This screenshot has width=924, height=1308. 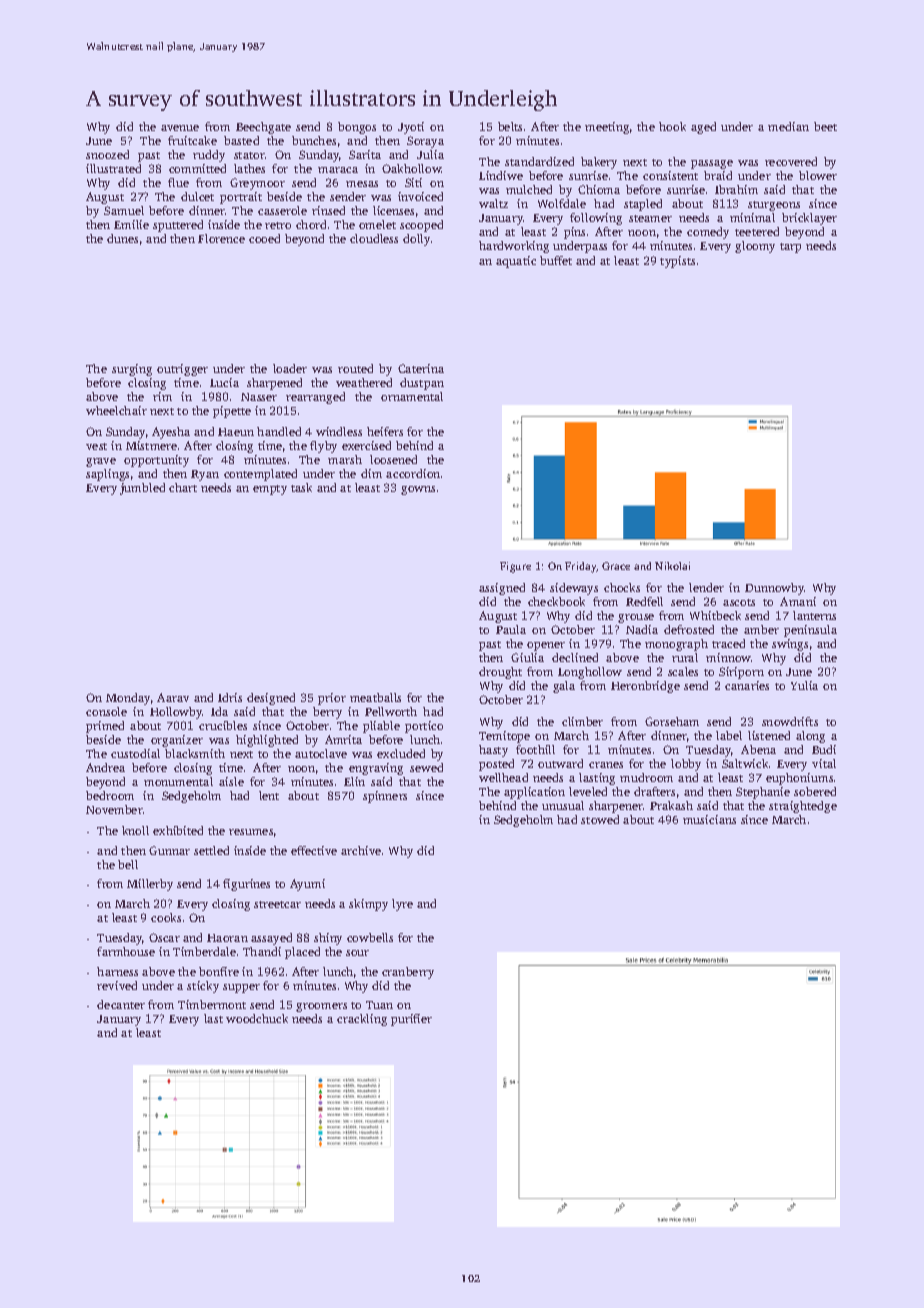 What do you see at coordinates (677, 262) in the screenshot?
I see `typists` at bounding box center [677, 262].
